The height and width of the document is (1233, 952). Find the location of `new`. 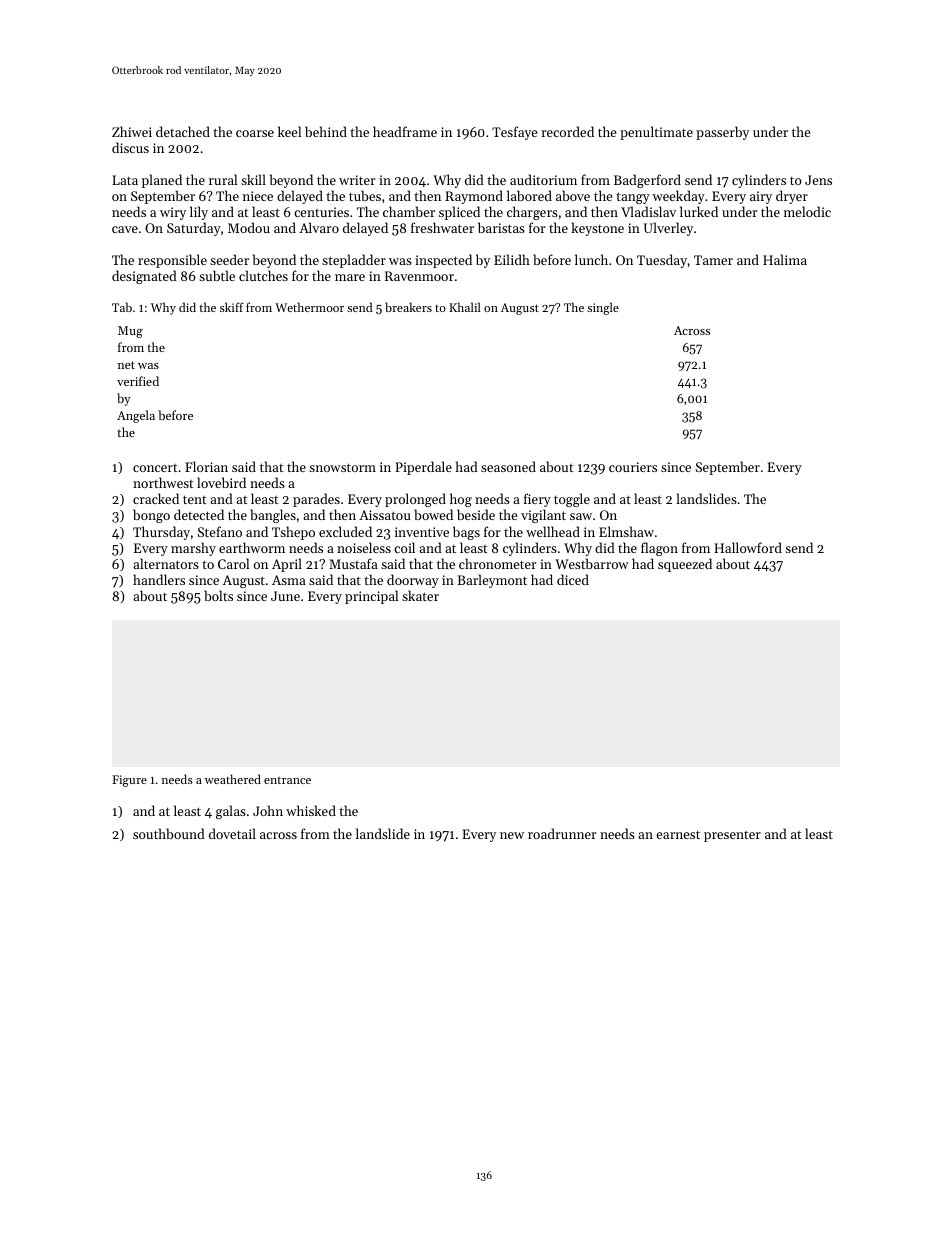

new is located at coordinates (512, 835).
